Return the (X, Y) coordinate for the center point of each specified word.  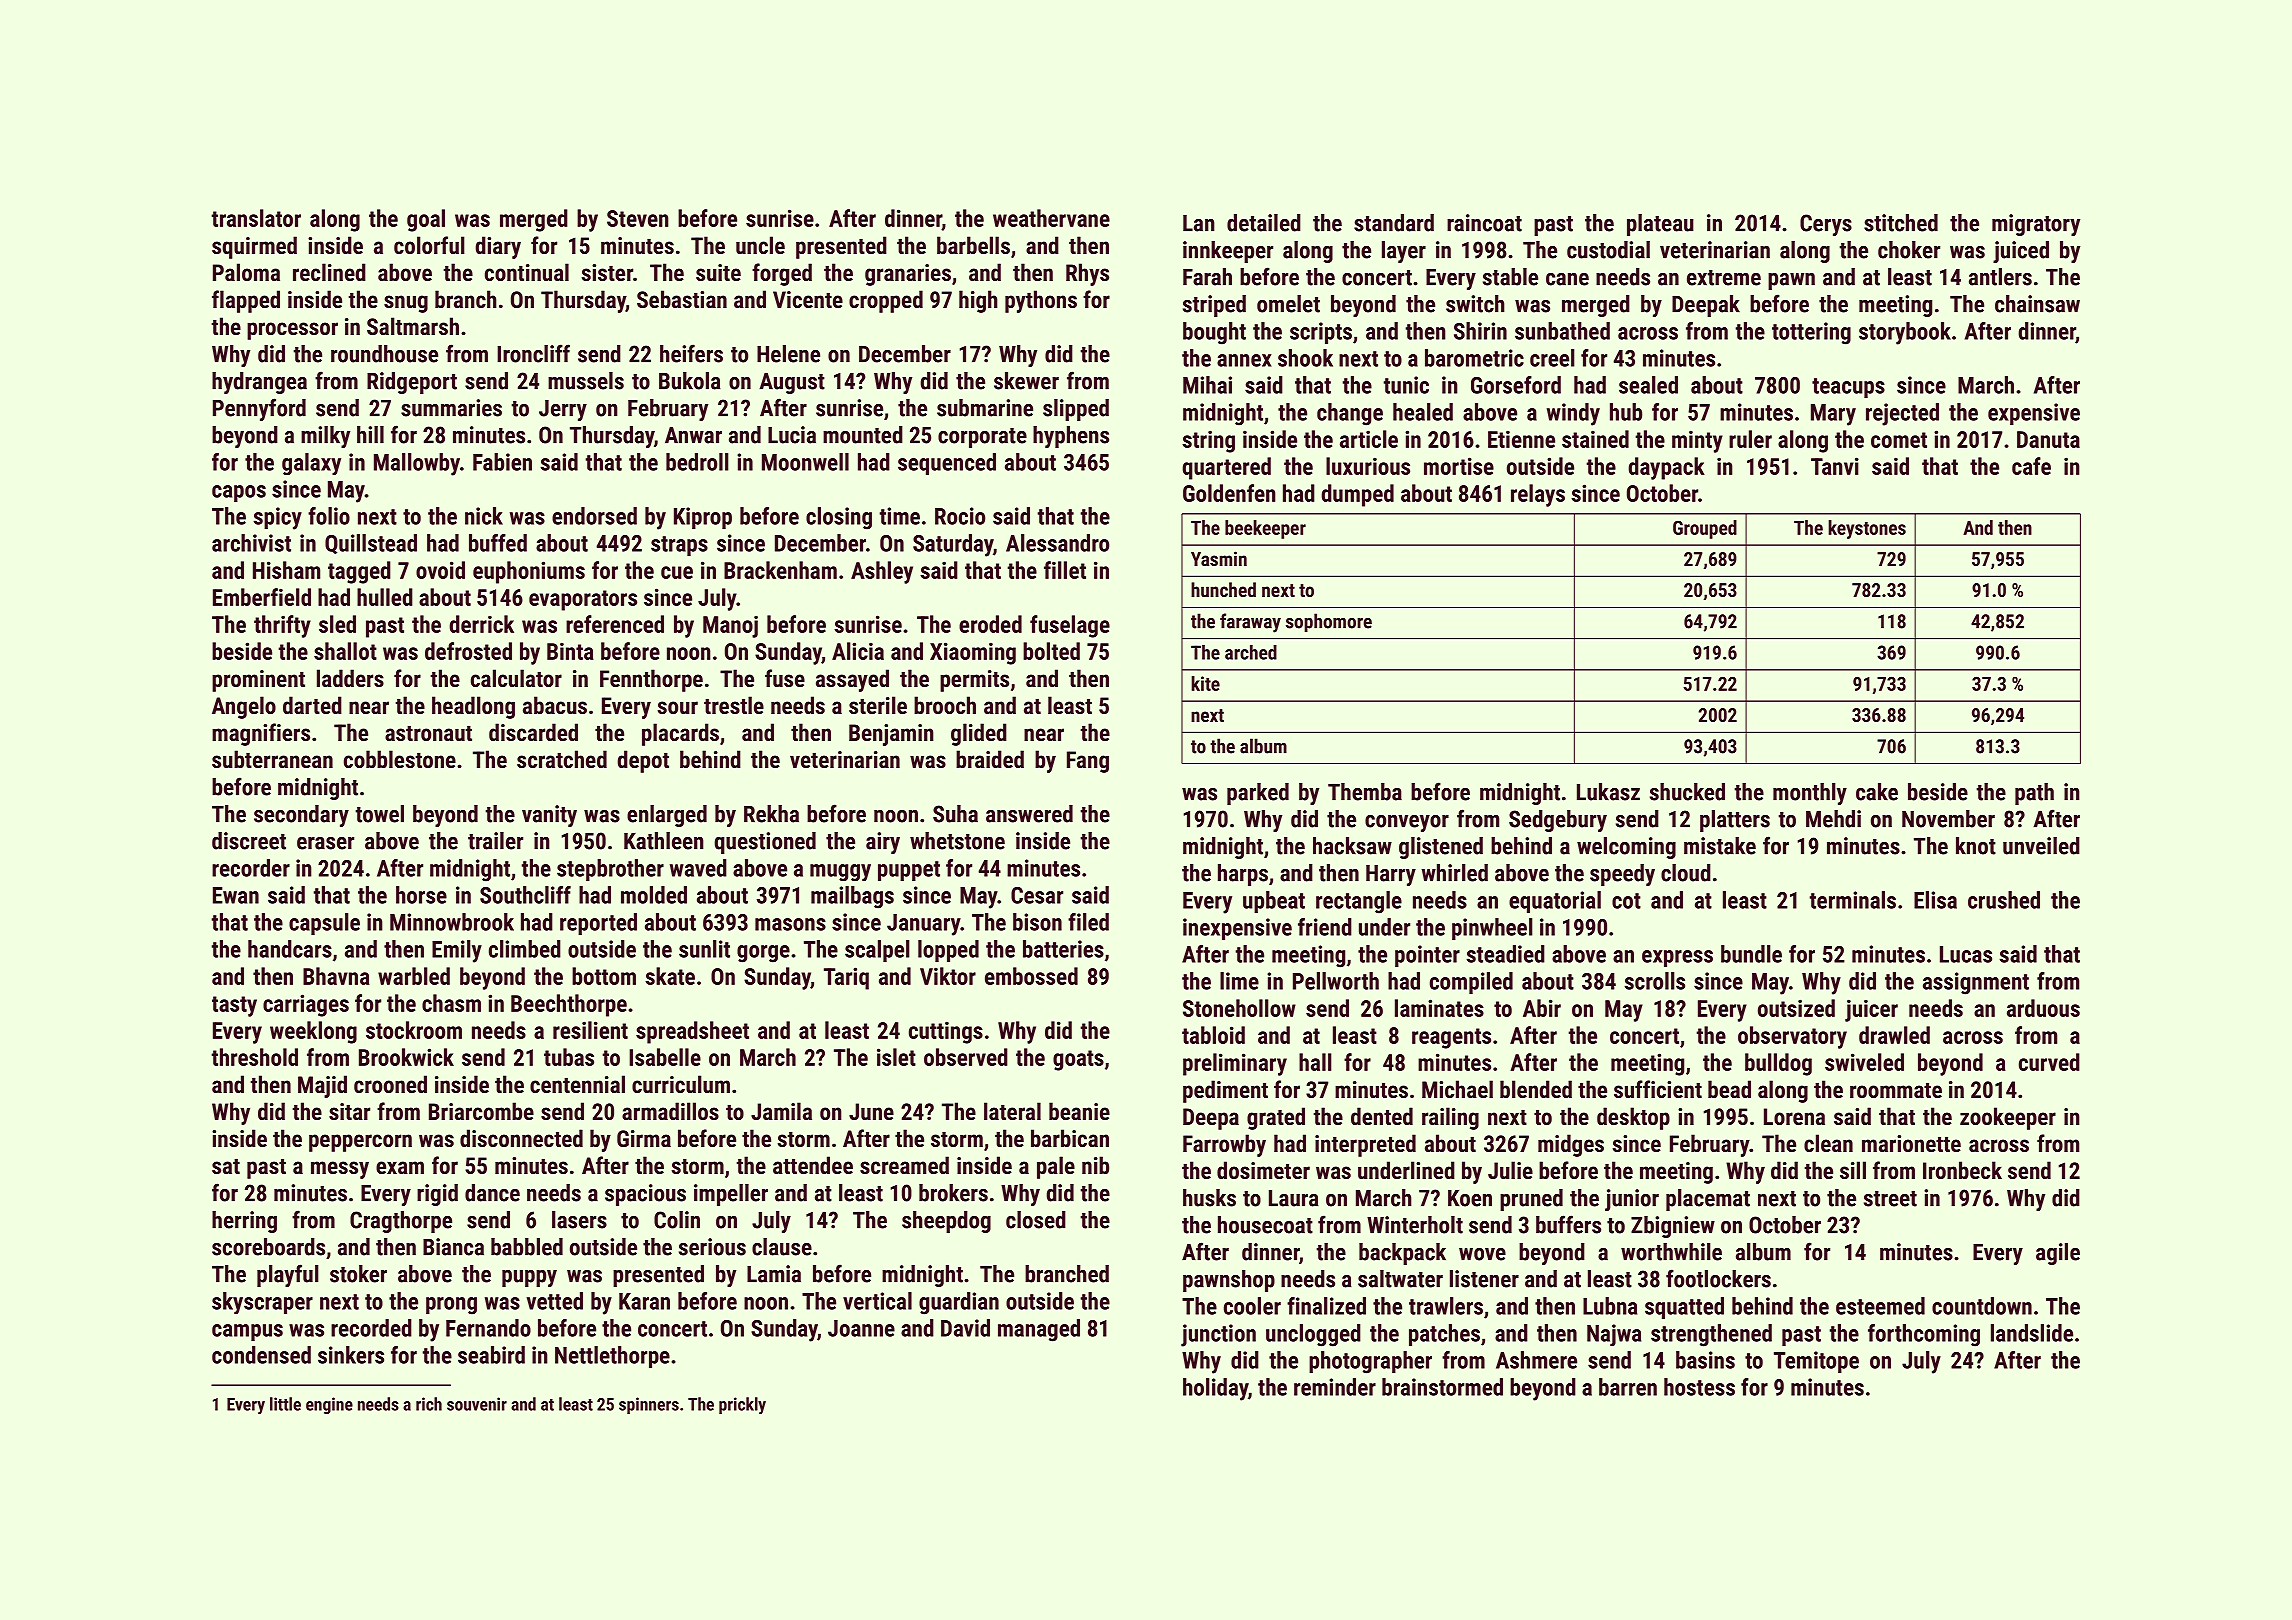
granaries (908, 275)
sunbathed (1562, 331)
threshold (255, 1057)
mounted (863, 435)
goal (426, 220)
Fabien (502, 462)
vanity (549, 816)
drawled (1894, 1035)
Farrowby (1224, 1145)
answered (1029, 814)
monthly (1810, 794)
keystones (1867, 529)
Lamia (774, 1274)
